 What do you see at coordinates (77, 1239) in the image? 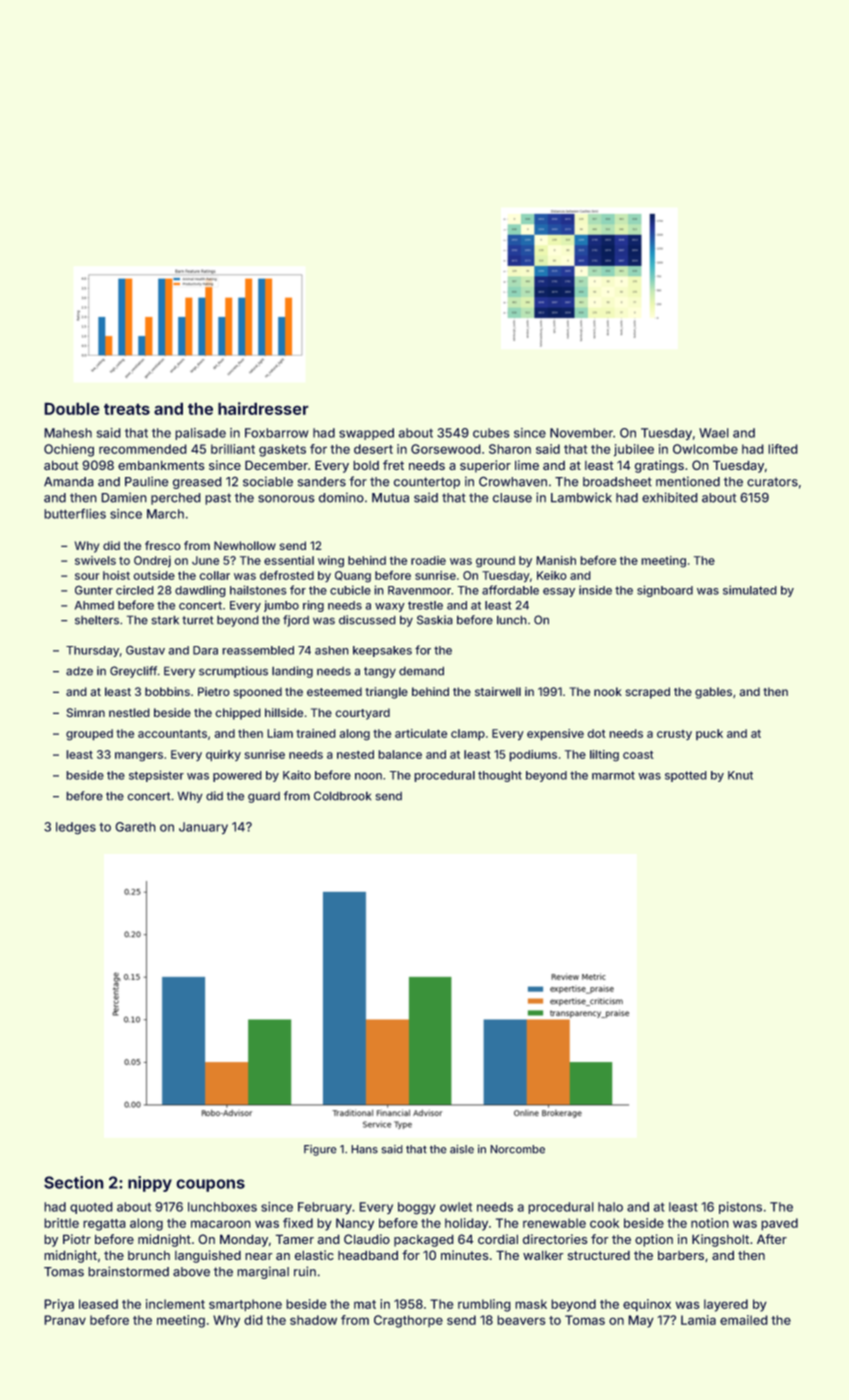
I see `Piotr` at bounding box center [77, 1239].
